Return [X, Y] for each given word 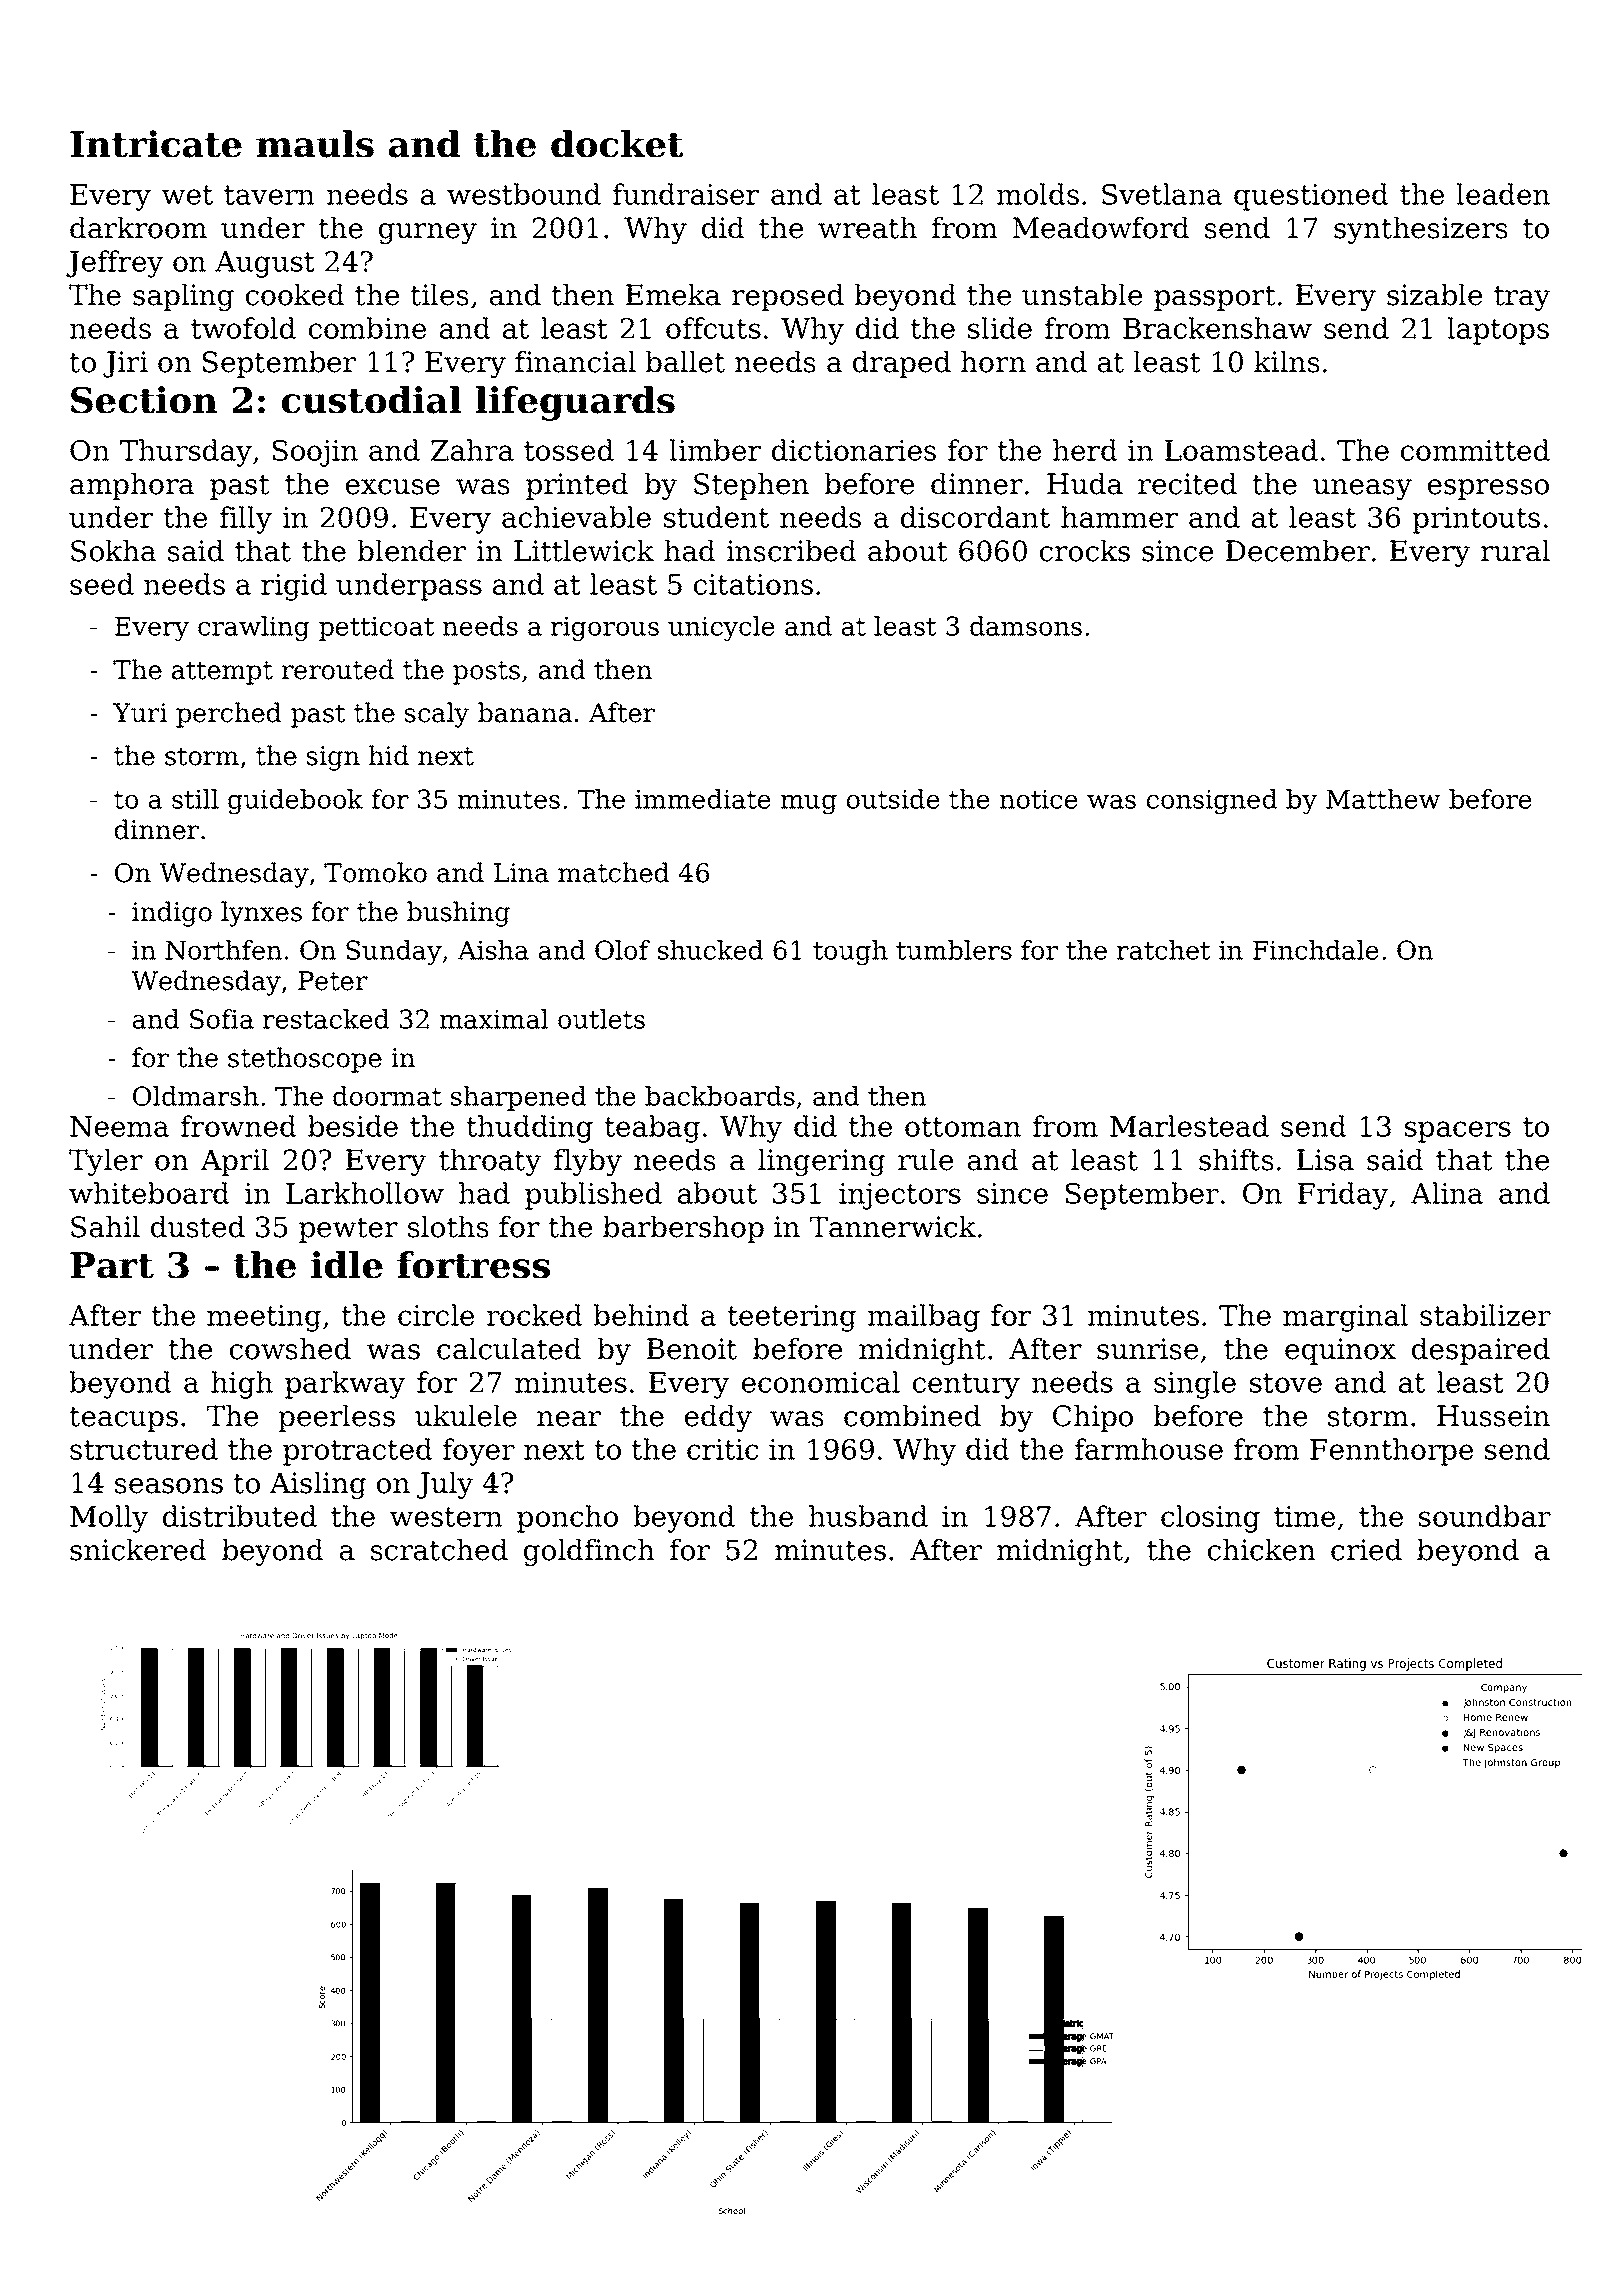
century [966, 1386]
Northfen [223, 950]
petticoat [376, 628]
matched [613, 872]
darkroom [138, 228]
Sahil [105, 1227]
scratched [439, 1550]
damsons [1026, 626]
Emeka [673, 295]
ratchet [1163, 950]
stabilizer [1485, 1315]
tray [1522, 298]
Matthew [1383, 799]
